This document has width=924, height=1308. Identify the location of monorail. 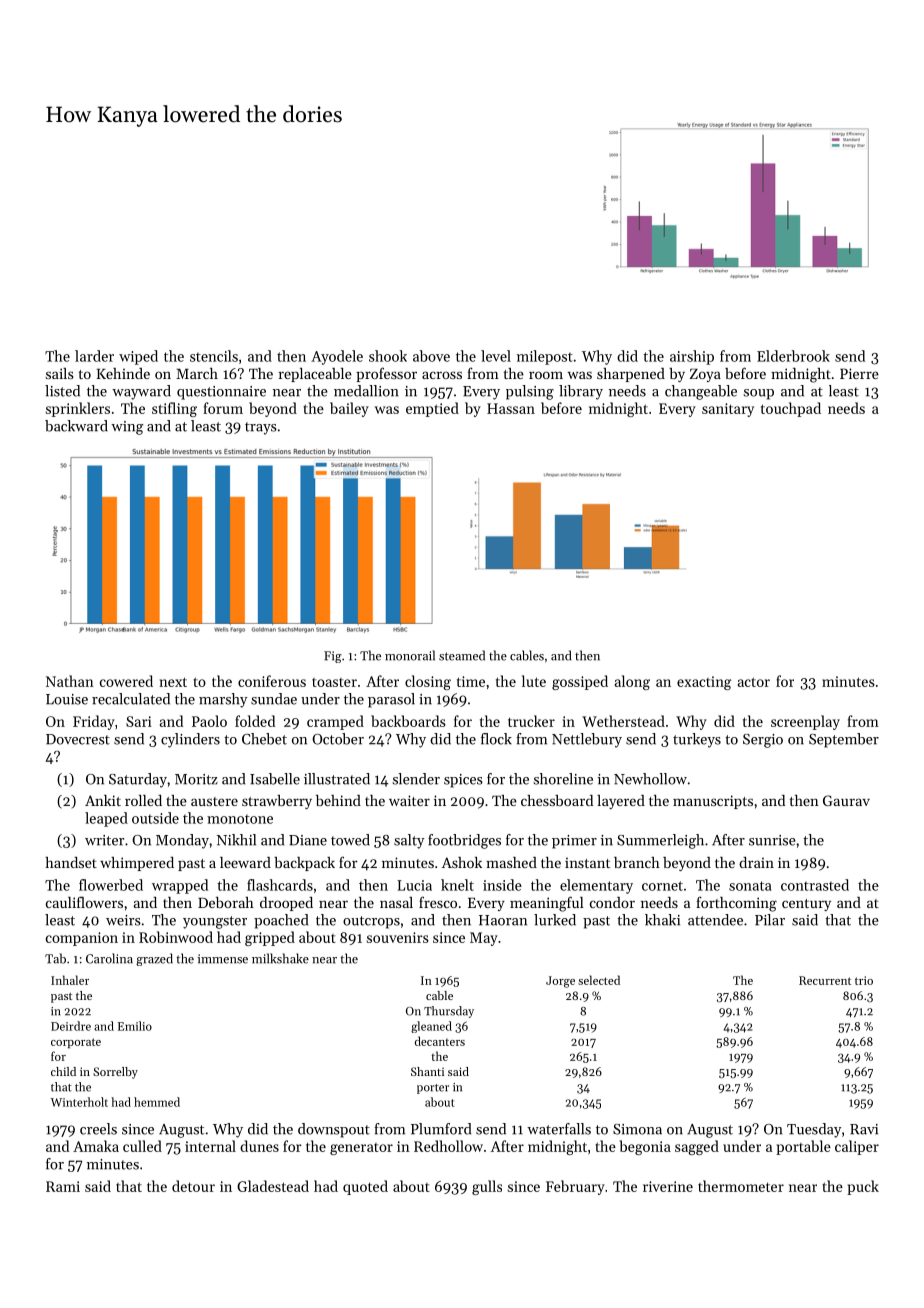
(410, 655).
